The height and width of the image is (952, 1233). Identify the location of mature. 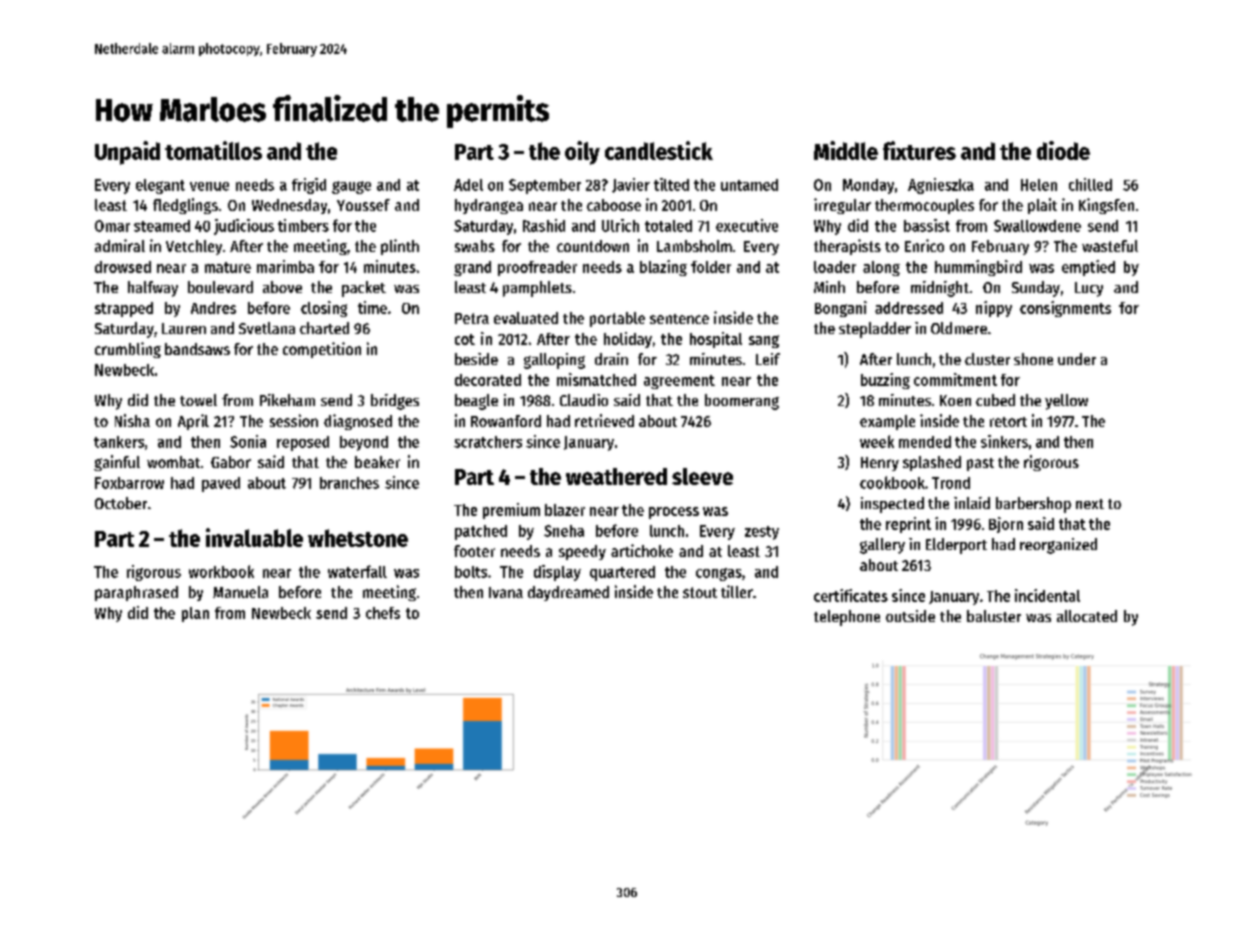
(228, 267).
